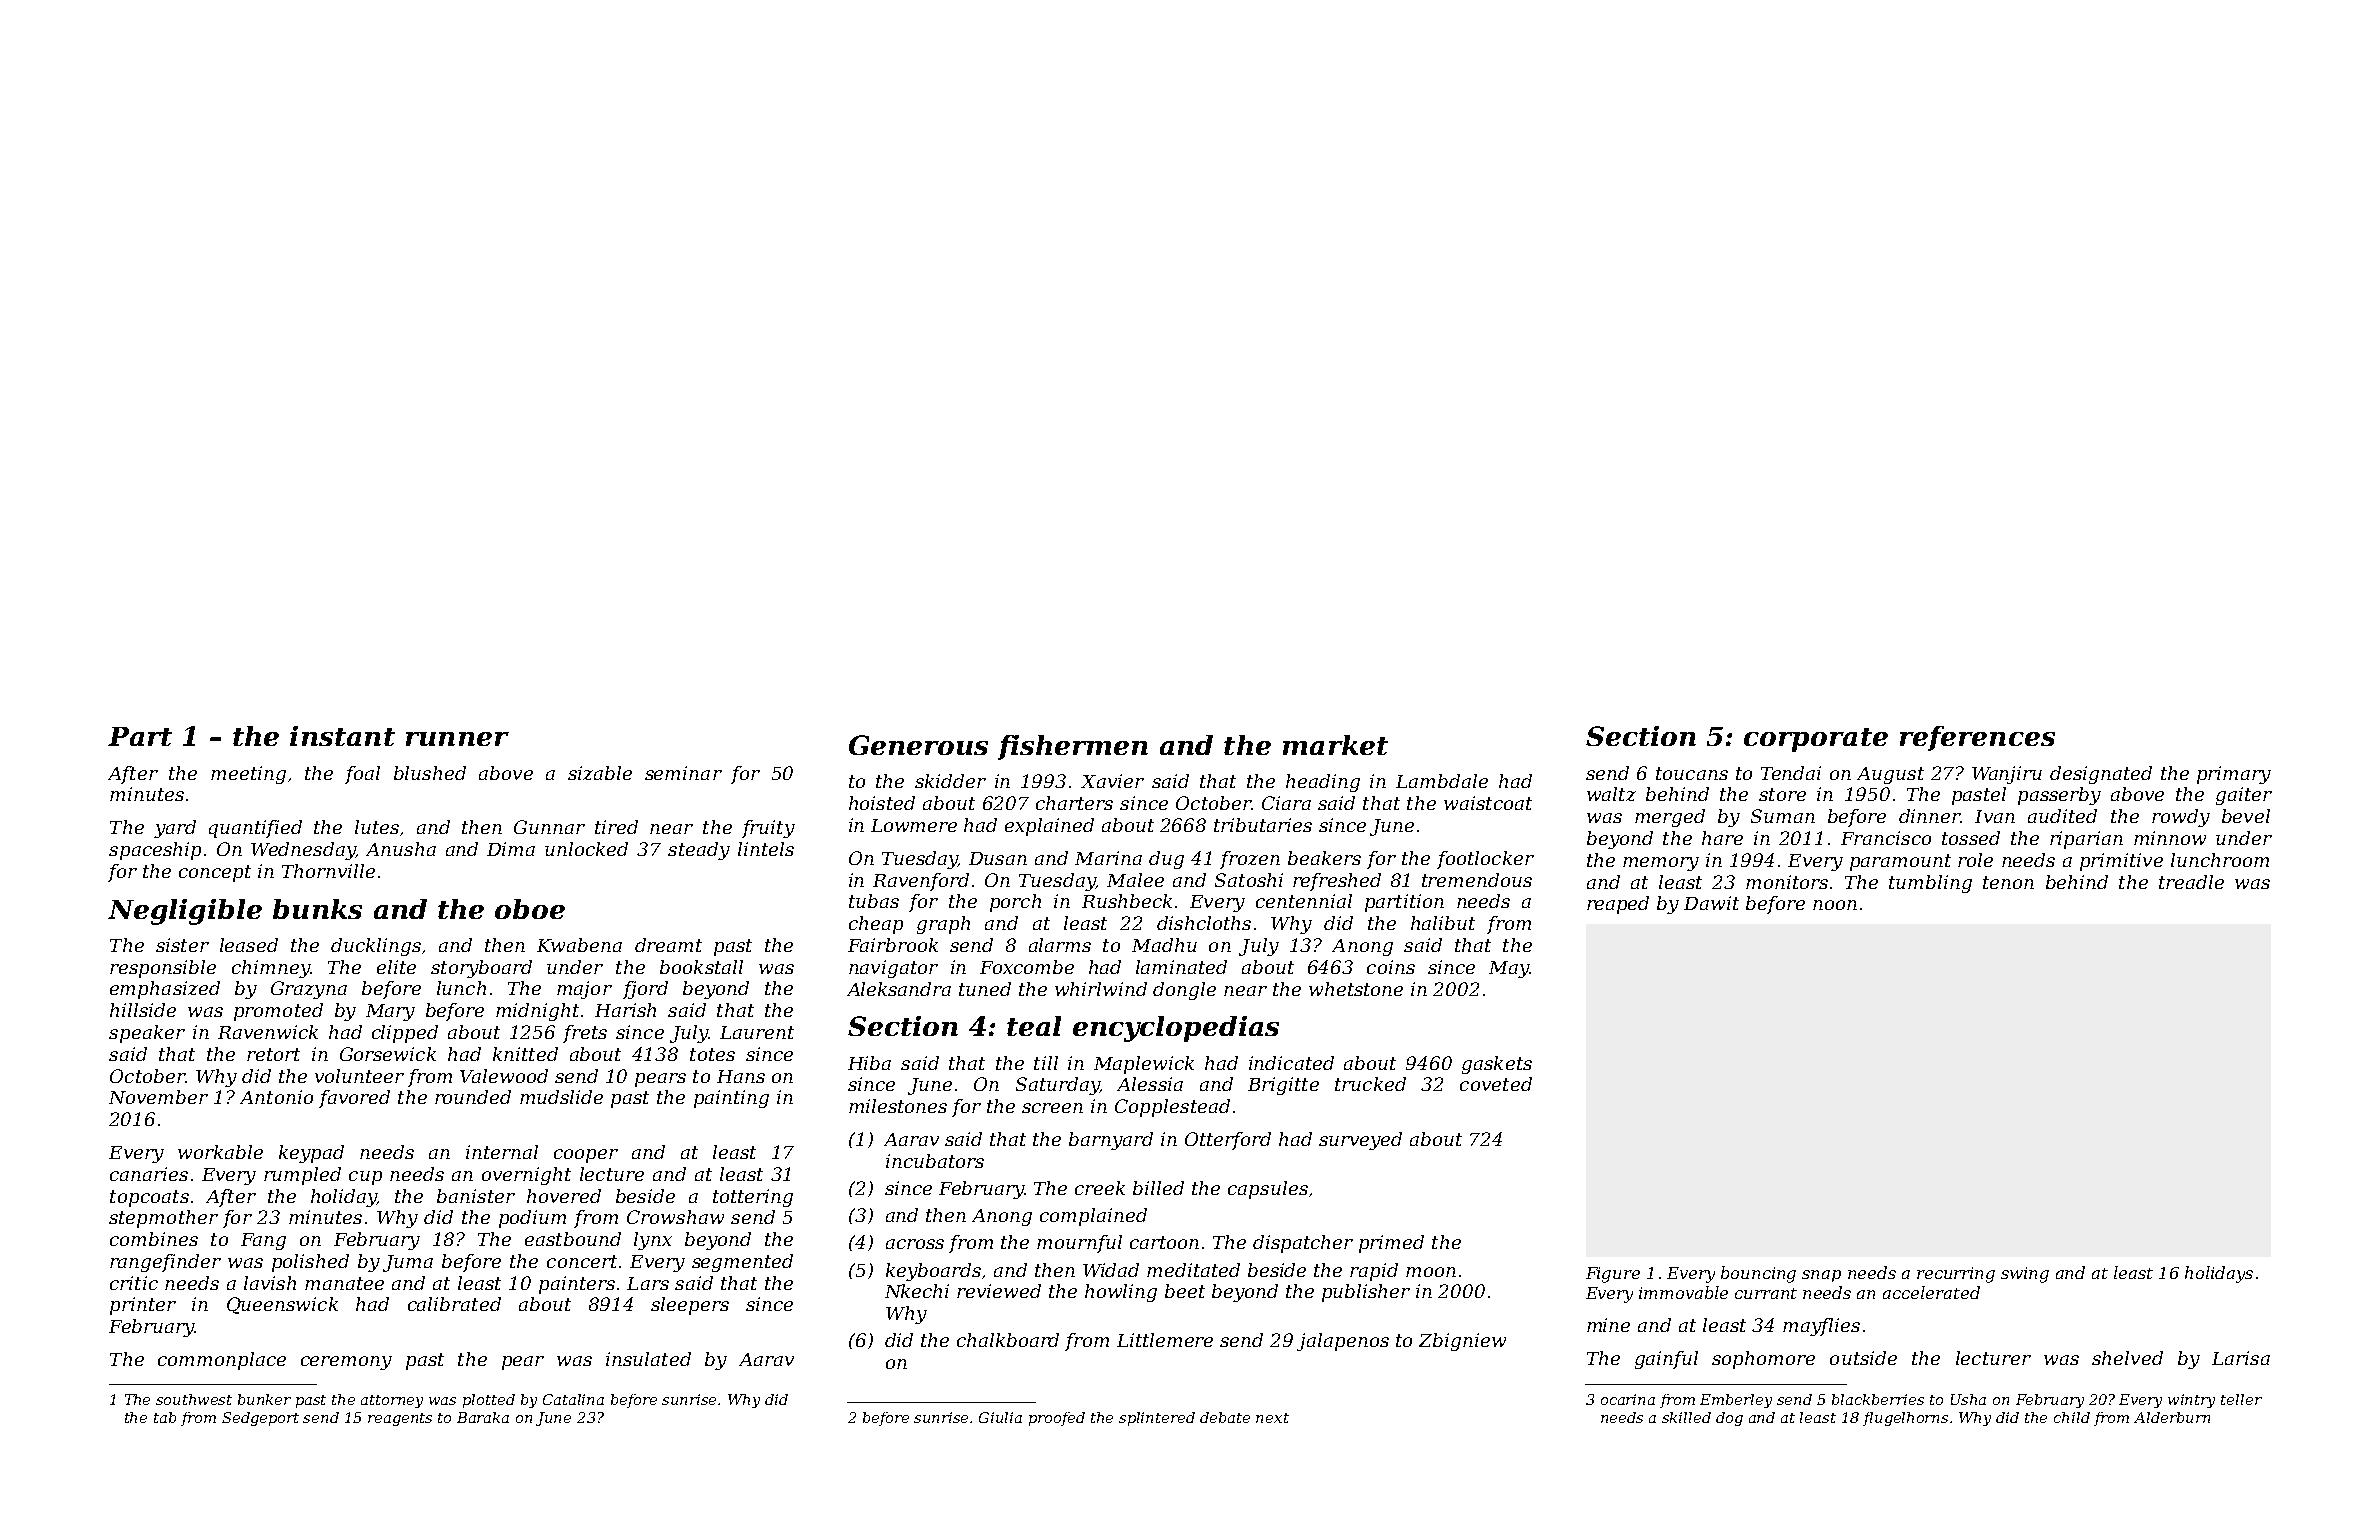 The width and height of the screenshot is (2380, 1540). Describe the element at coordinates (1034, 1026) in the screenshot. I see `teal` at that location.
